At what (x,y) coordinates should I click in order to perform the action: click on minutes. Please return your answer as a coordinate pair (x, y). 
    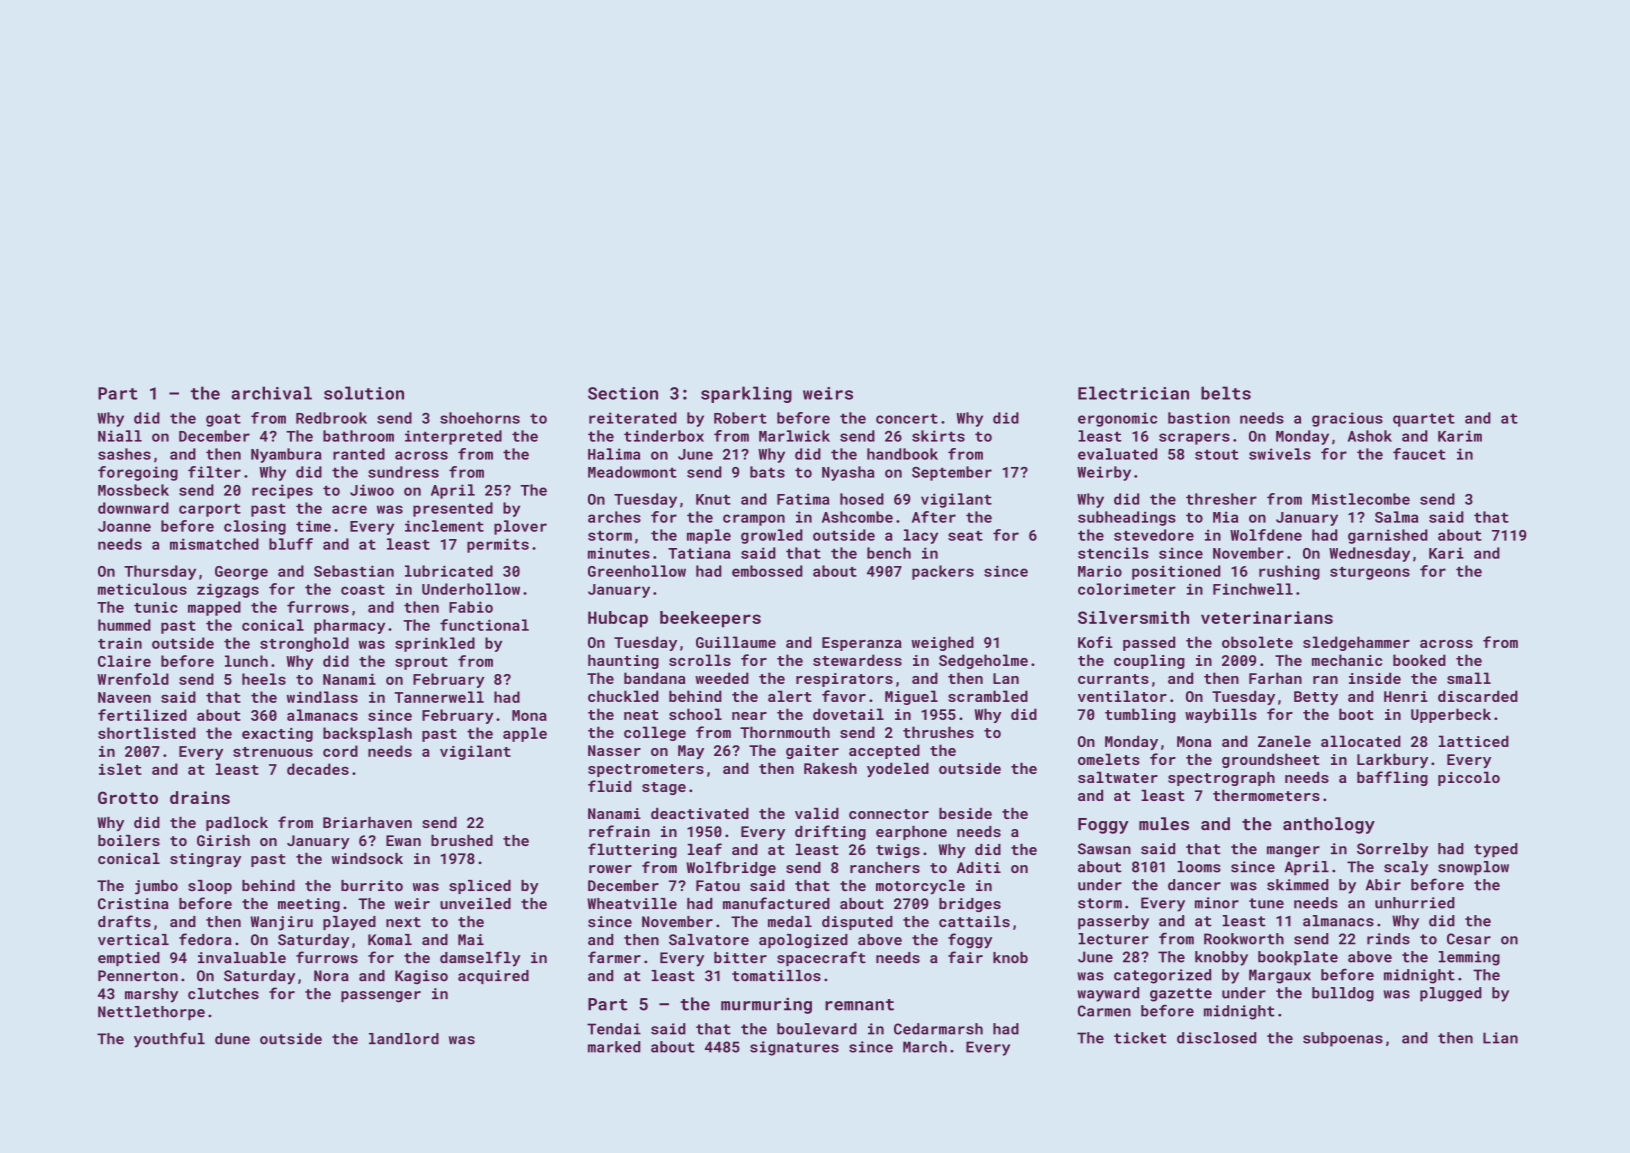
    Looking at the image, I should click on (619, 553).
